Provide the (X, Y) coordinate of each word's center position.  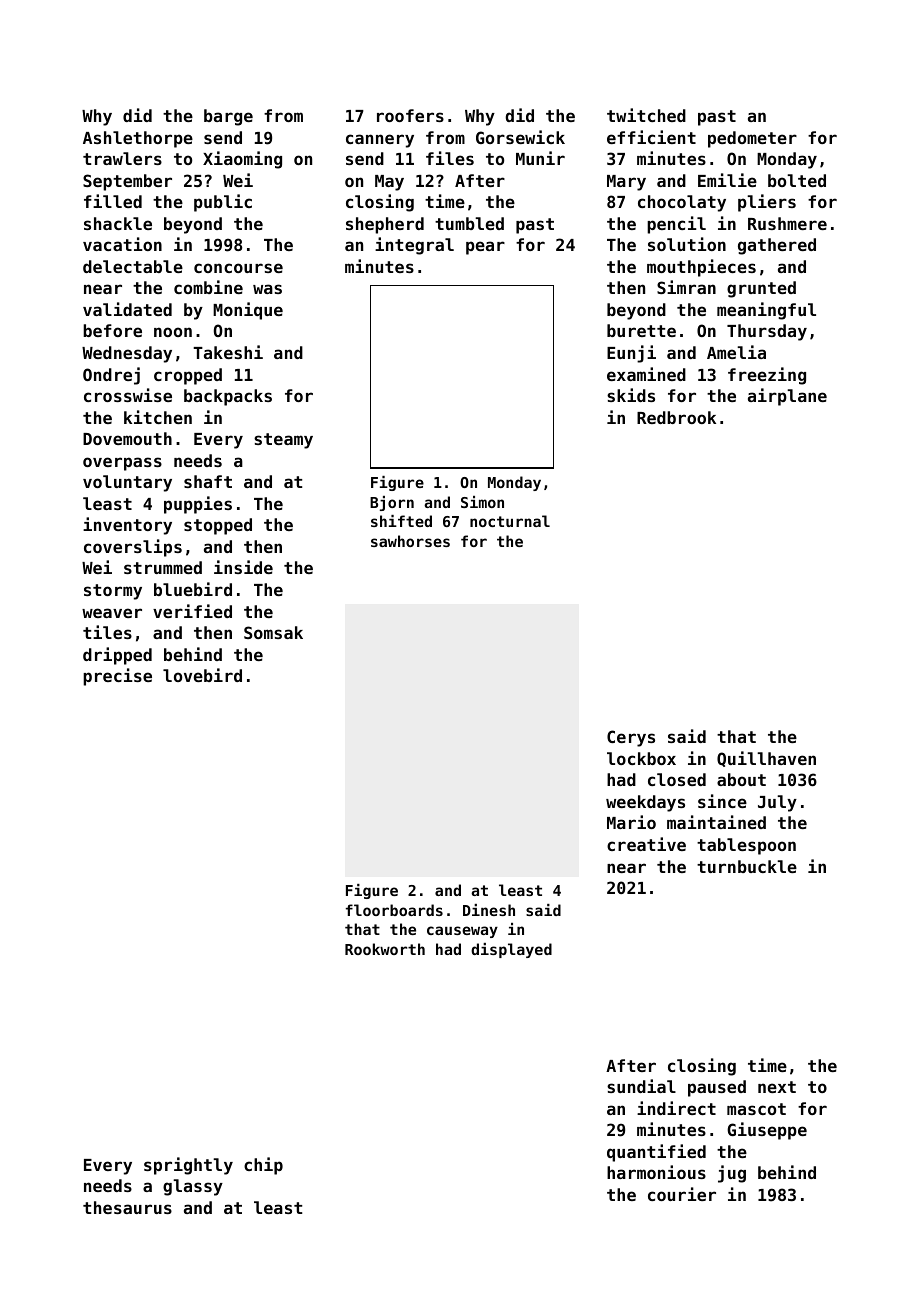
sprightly (188, 1166)
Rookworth (385, 949)
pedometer (752, 139)
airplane (787, 397)
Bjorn (392, 503)
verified (192, 611)
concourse (238, 268)
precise (117, 677)
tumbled (469, 223)
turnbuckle (747, 866)
